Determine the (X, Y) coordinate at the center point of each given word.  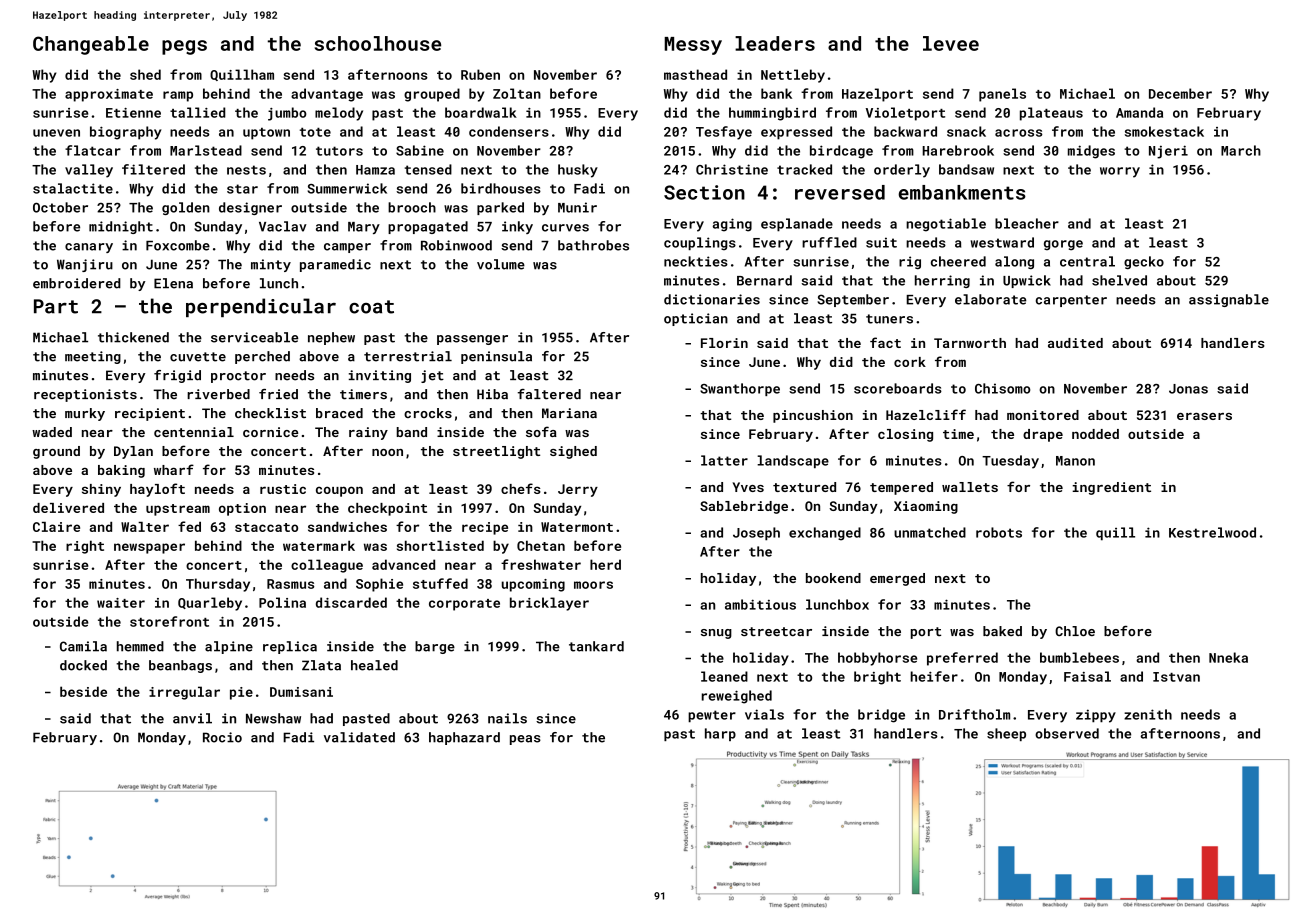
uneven (56, 133)
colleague (327, 566)
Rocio (222, 737)
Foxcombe (178, 245)
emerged (897, 579)
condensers (509, 131)
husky (578, 171)
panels (1002, 95)
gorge (1063, 245)
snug (716, 634)
